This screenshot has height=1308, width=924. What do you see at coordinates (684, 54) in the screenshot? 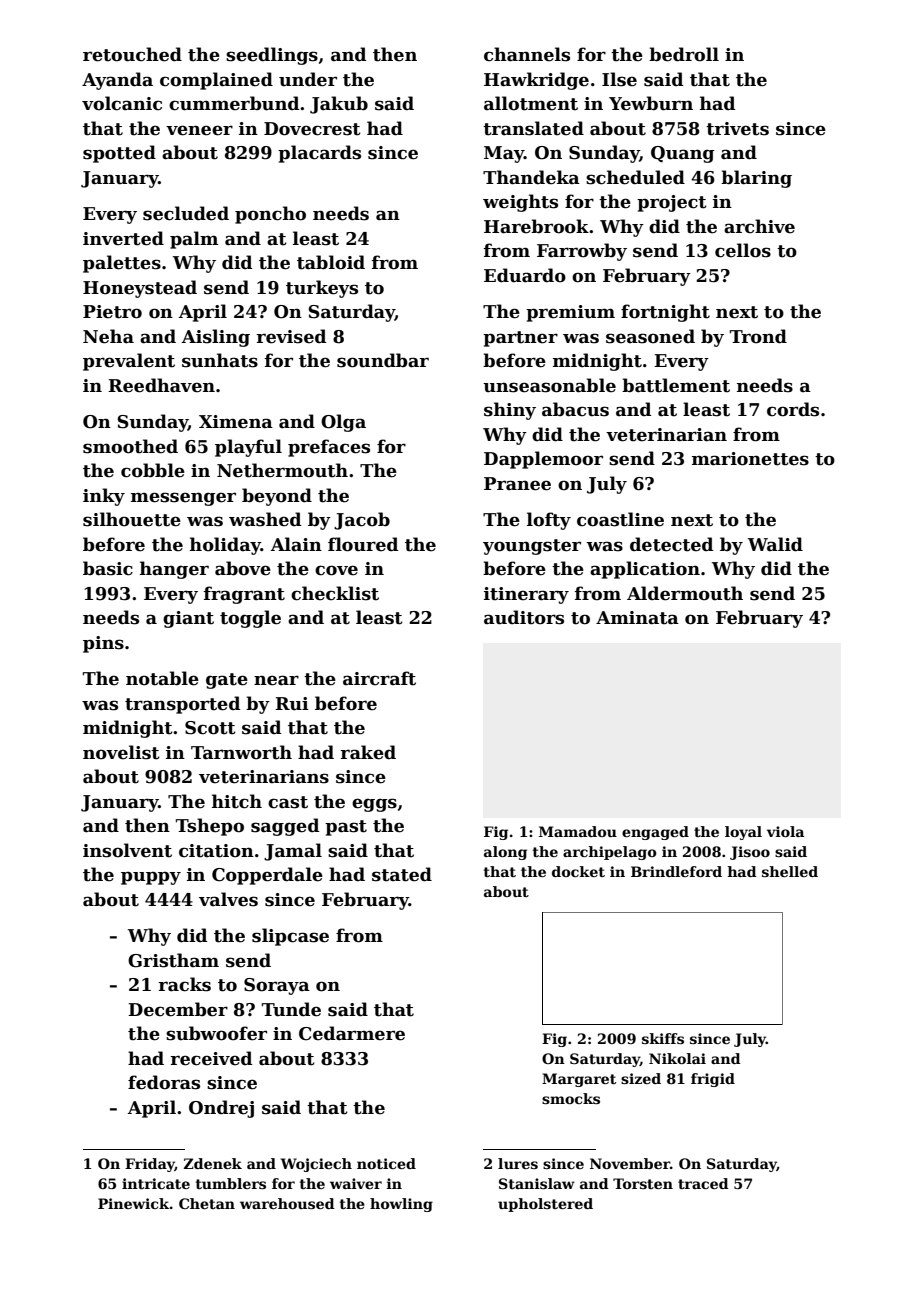
I see `bedroll` at bounding box center [684, 54].
